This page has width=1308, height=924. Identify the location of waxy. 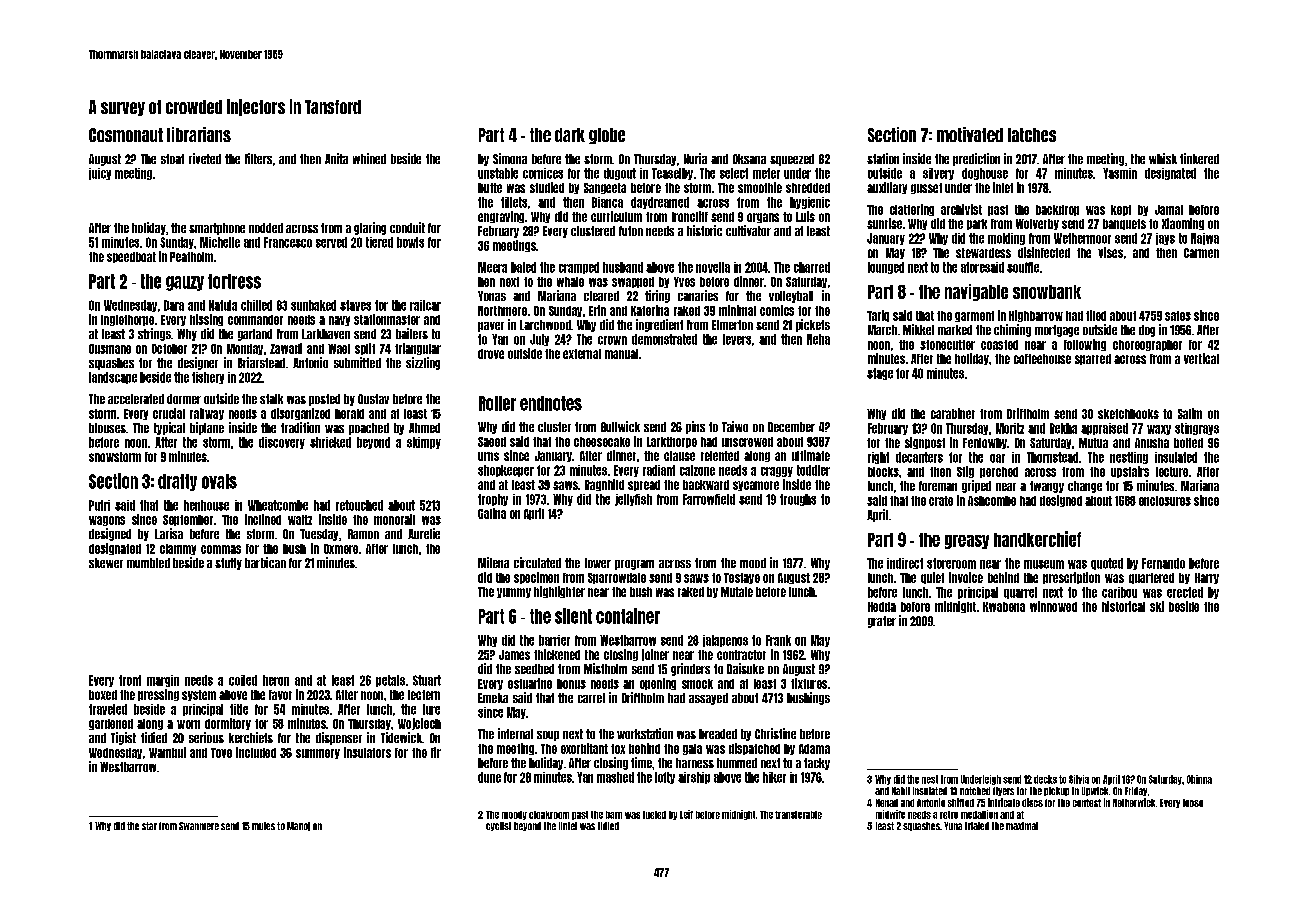
(1159, 430).
